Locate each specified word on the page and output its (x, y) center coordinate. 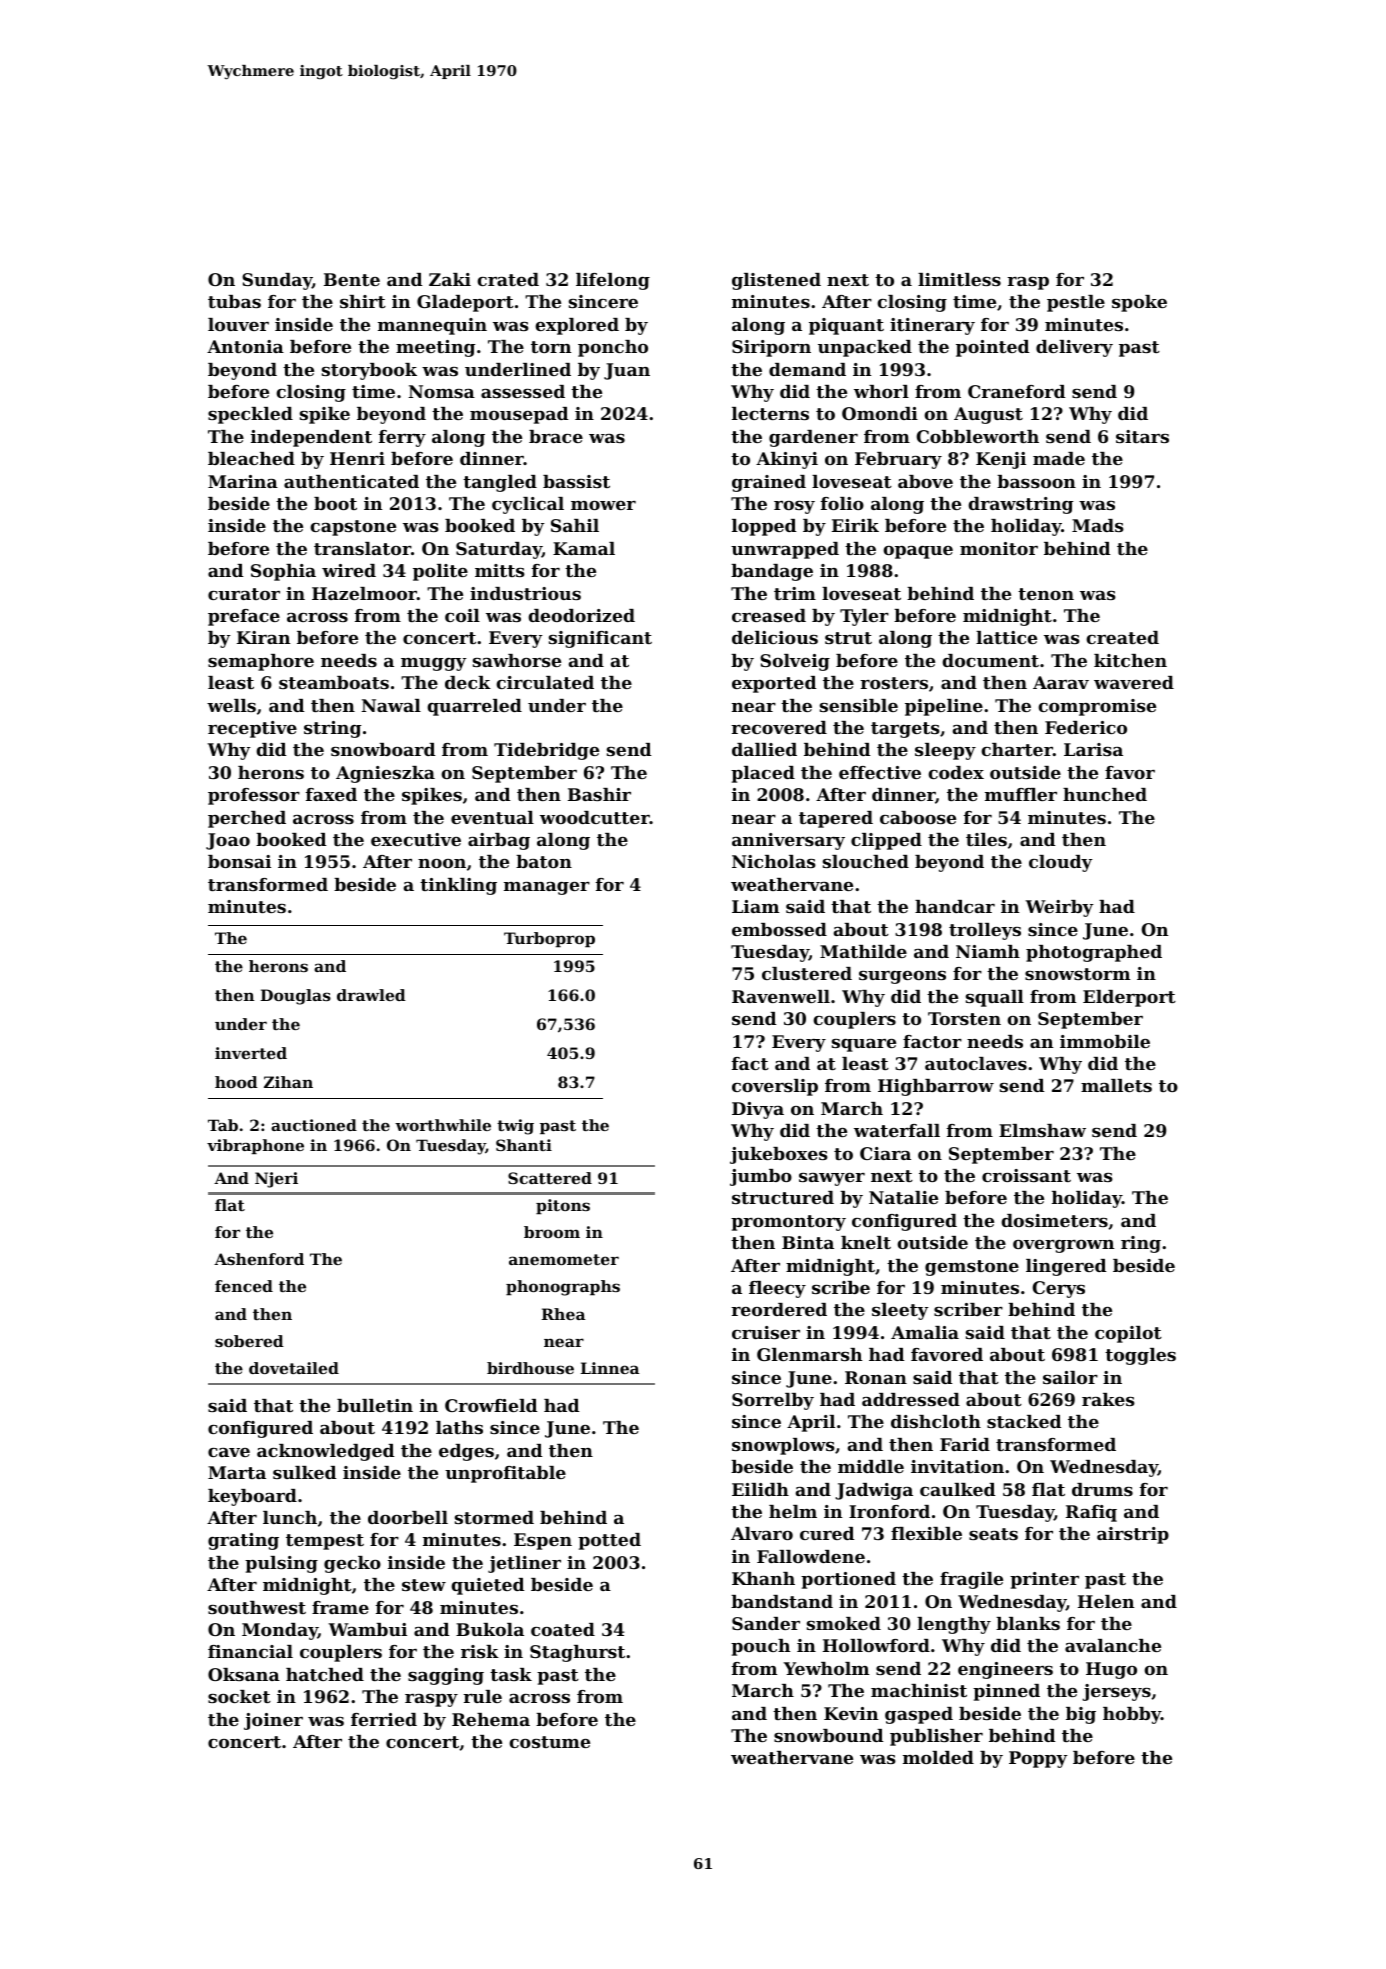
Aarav (1061, 682)
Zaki (450, 279)
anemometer (564, 1259)
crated (508, 279)
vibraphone (255, 1146)
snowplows (783, 1446)
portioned (848, 1580)
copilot (1128, 1334)
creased (769, 615)
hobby (1132, 1715)
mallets (1116, 1085)
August (988, 415)
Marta (237, 1472)
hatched (325, 1674)
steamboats (334, 682)
